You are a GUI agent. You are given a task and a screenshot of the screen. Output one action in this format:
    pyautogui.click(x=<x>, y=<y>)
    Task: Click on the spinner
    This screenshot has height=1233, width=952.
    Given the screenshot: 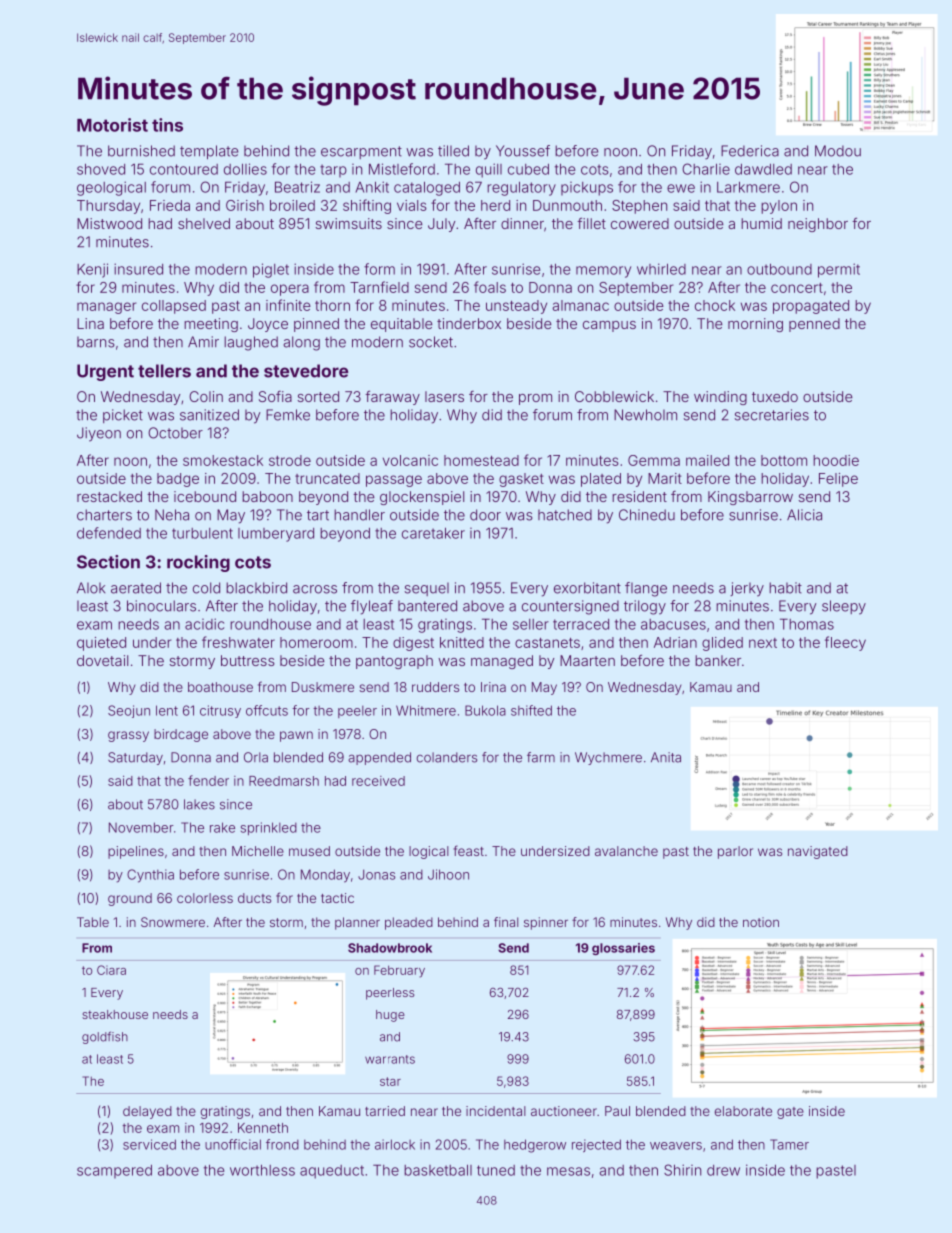 What is the action you would take?
    pyautogui.click(x=546, y=923)
